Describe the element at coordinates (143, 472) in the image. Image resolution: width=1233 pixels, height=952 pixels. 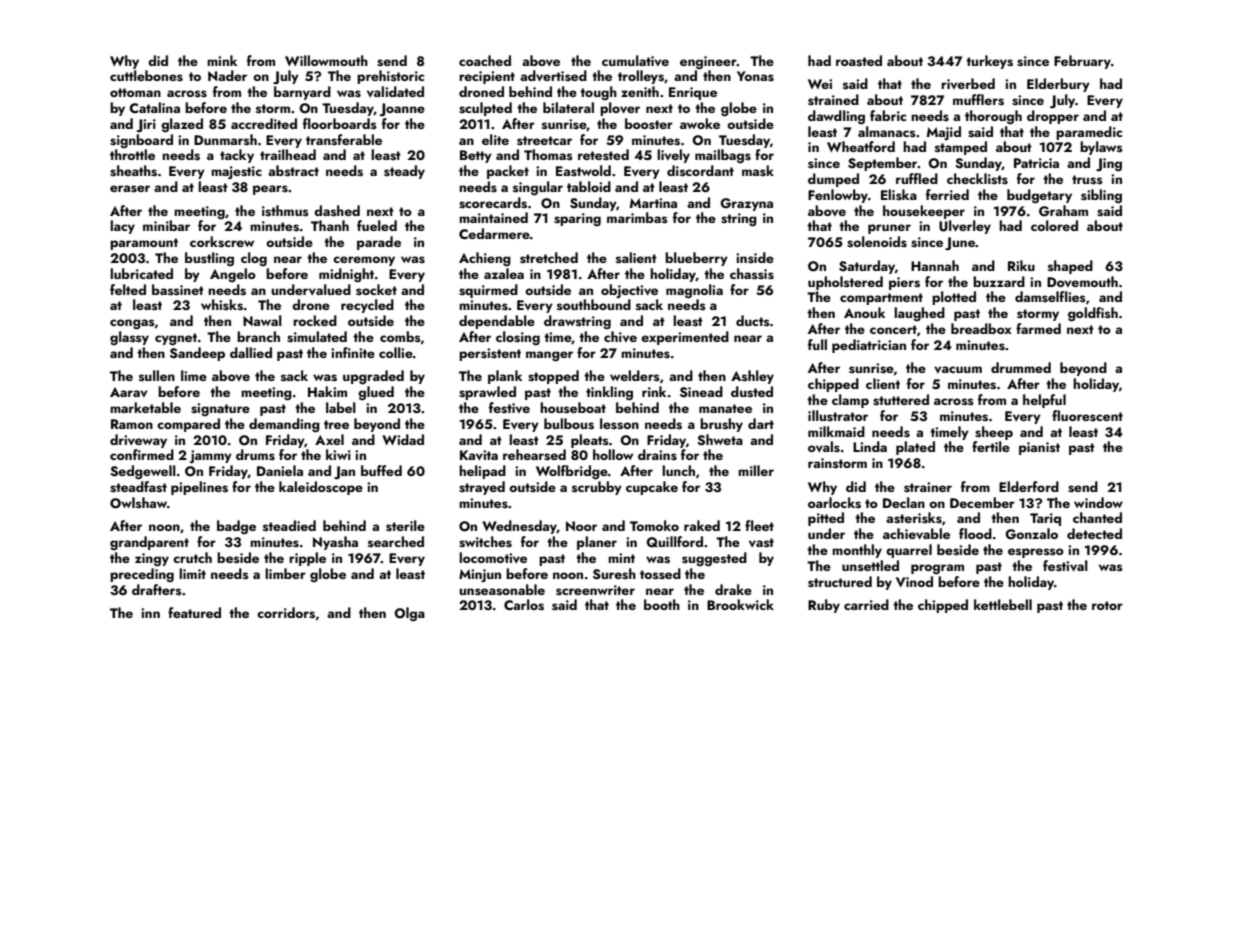
I see `Sedgewell` at that location.
